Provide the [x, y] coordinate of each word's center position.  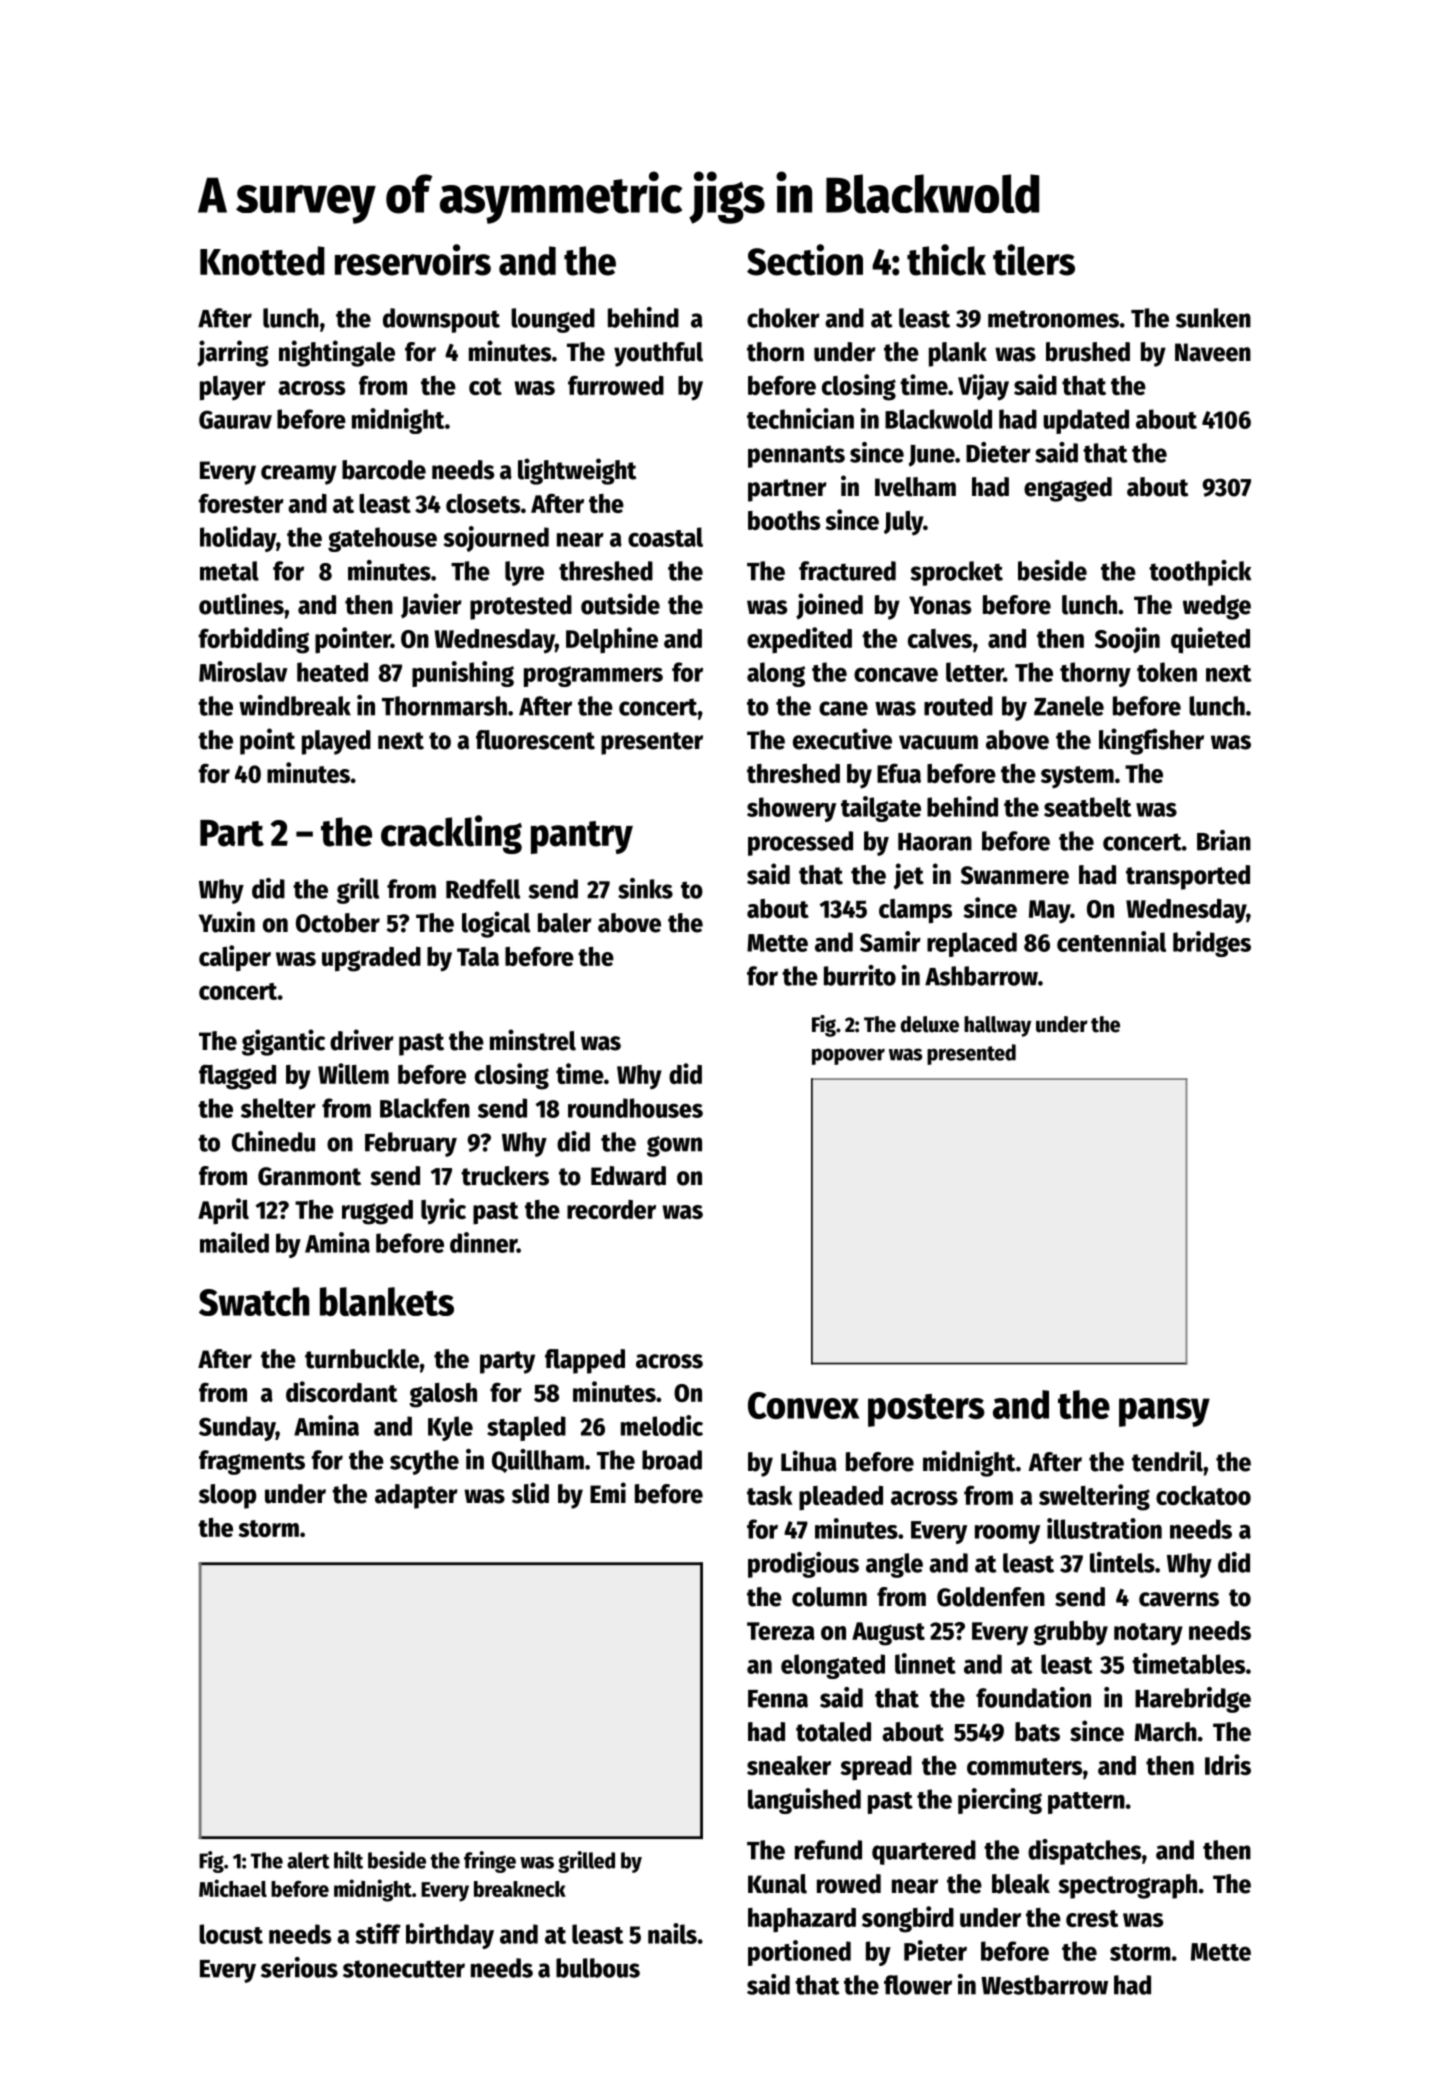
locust [231, 1934]
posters [926, 1410]
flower [918, 1985]
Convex [803, 1405]
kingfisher [1151, 741]
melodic [662, 1425]
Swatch [254, 1301]
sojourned [496, 539]
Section [805, 260]
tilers [1034, 260]
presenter [652, 743]
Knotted [262, 261]
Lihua [809, 1461]
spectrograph [1127, 1886]
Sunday [237, 1428]
